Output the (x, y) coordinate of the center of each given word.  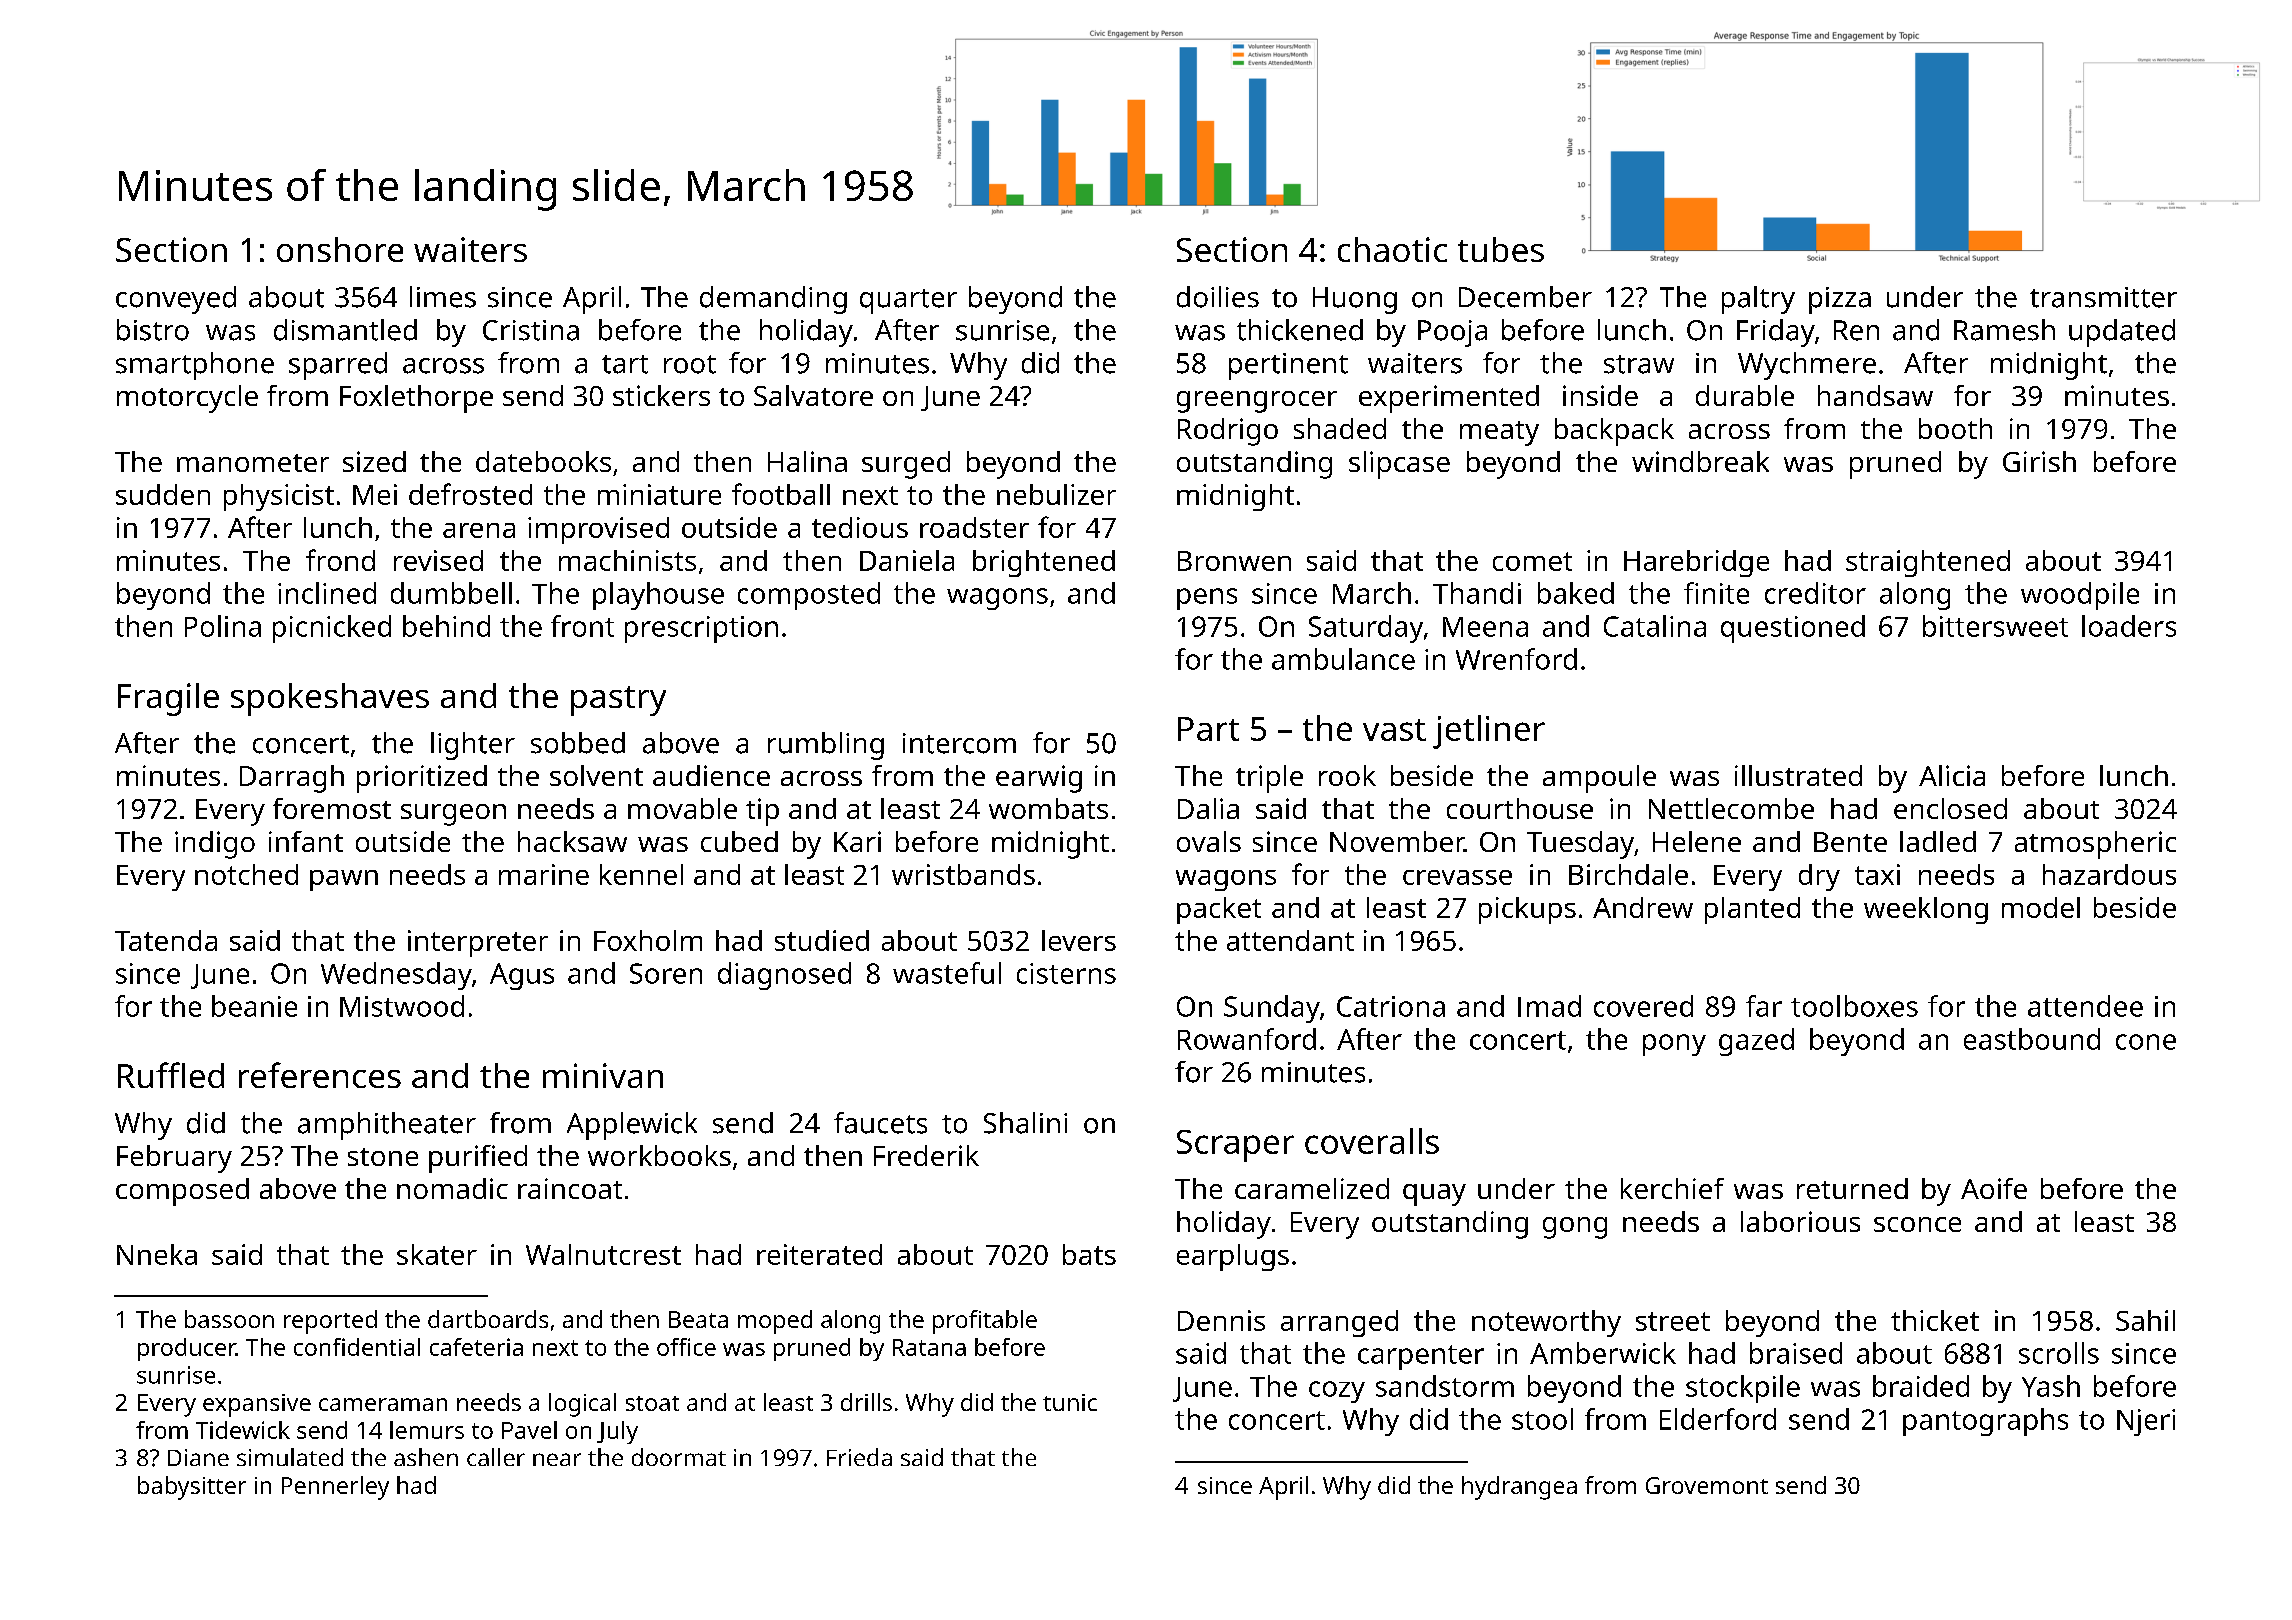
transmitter (2103, 297)
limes (443, 297)
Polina (223, 626)
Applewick (632, 1126)
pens (1207, 599)
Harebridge (1696, 563)
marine (544, 874)
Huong (1355, 300)
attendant (1290, 940)
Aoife (1994, 1188)
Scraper (1235, 1146)
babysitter (192, 1488)
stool (1542, 1419)
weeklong (1926, 910)
